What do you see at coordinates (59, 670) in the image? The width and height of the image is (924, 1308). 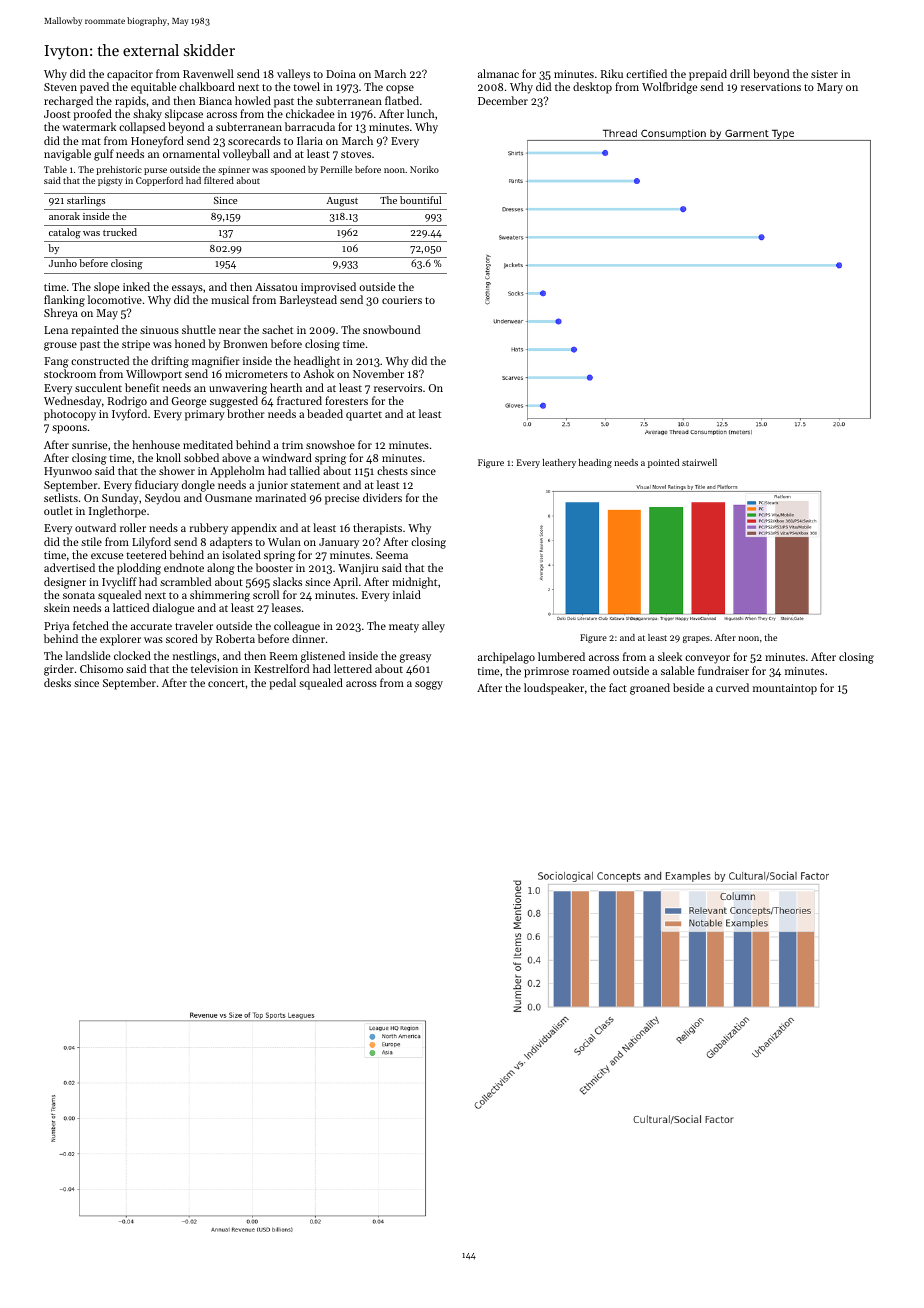 I see `girder` at bounding box center [59, 670].
